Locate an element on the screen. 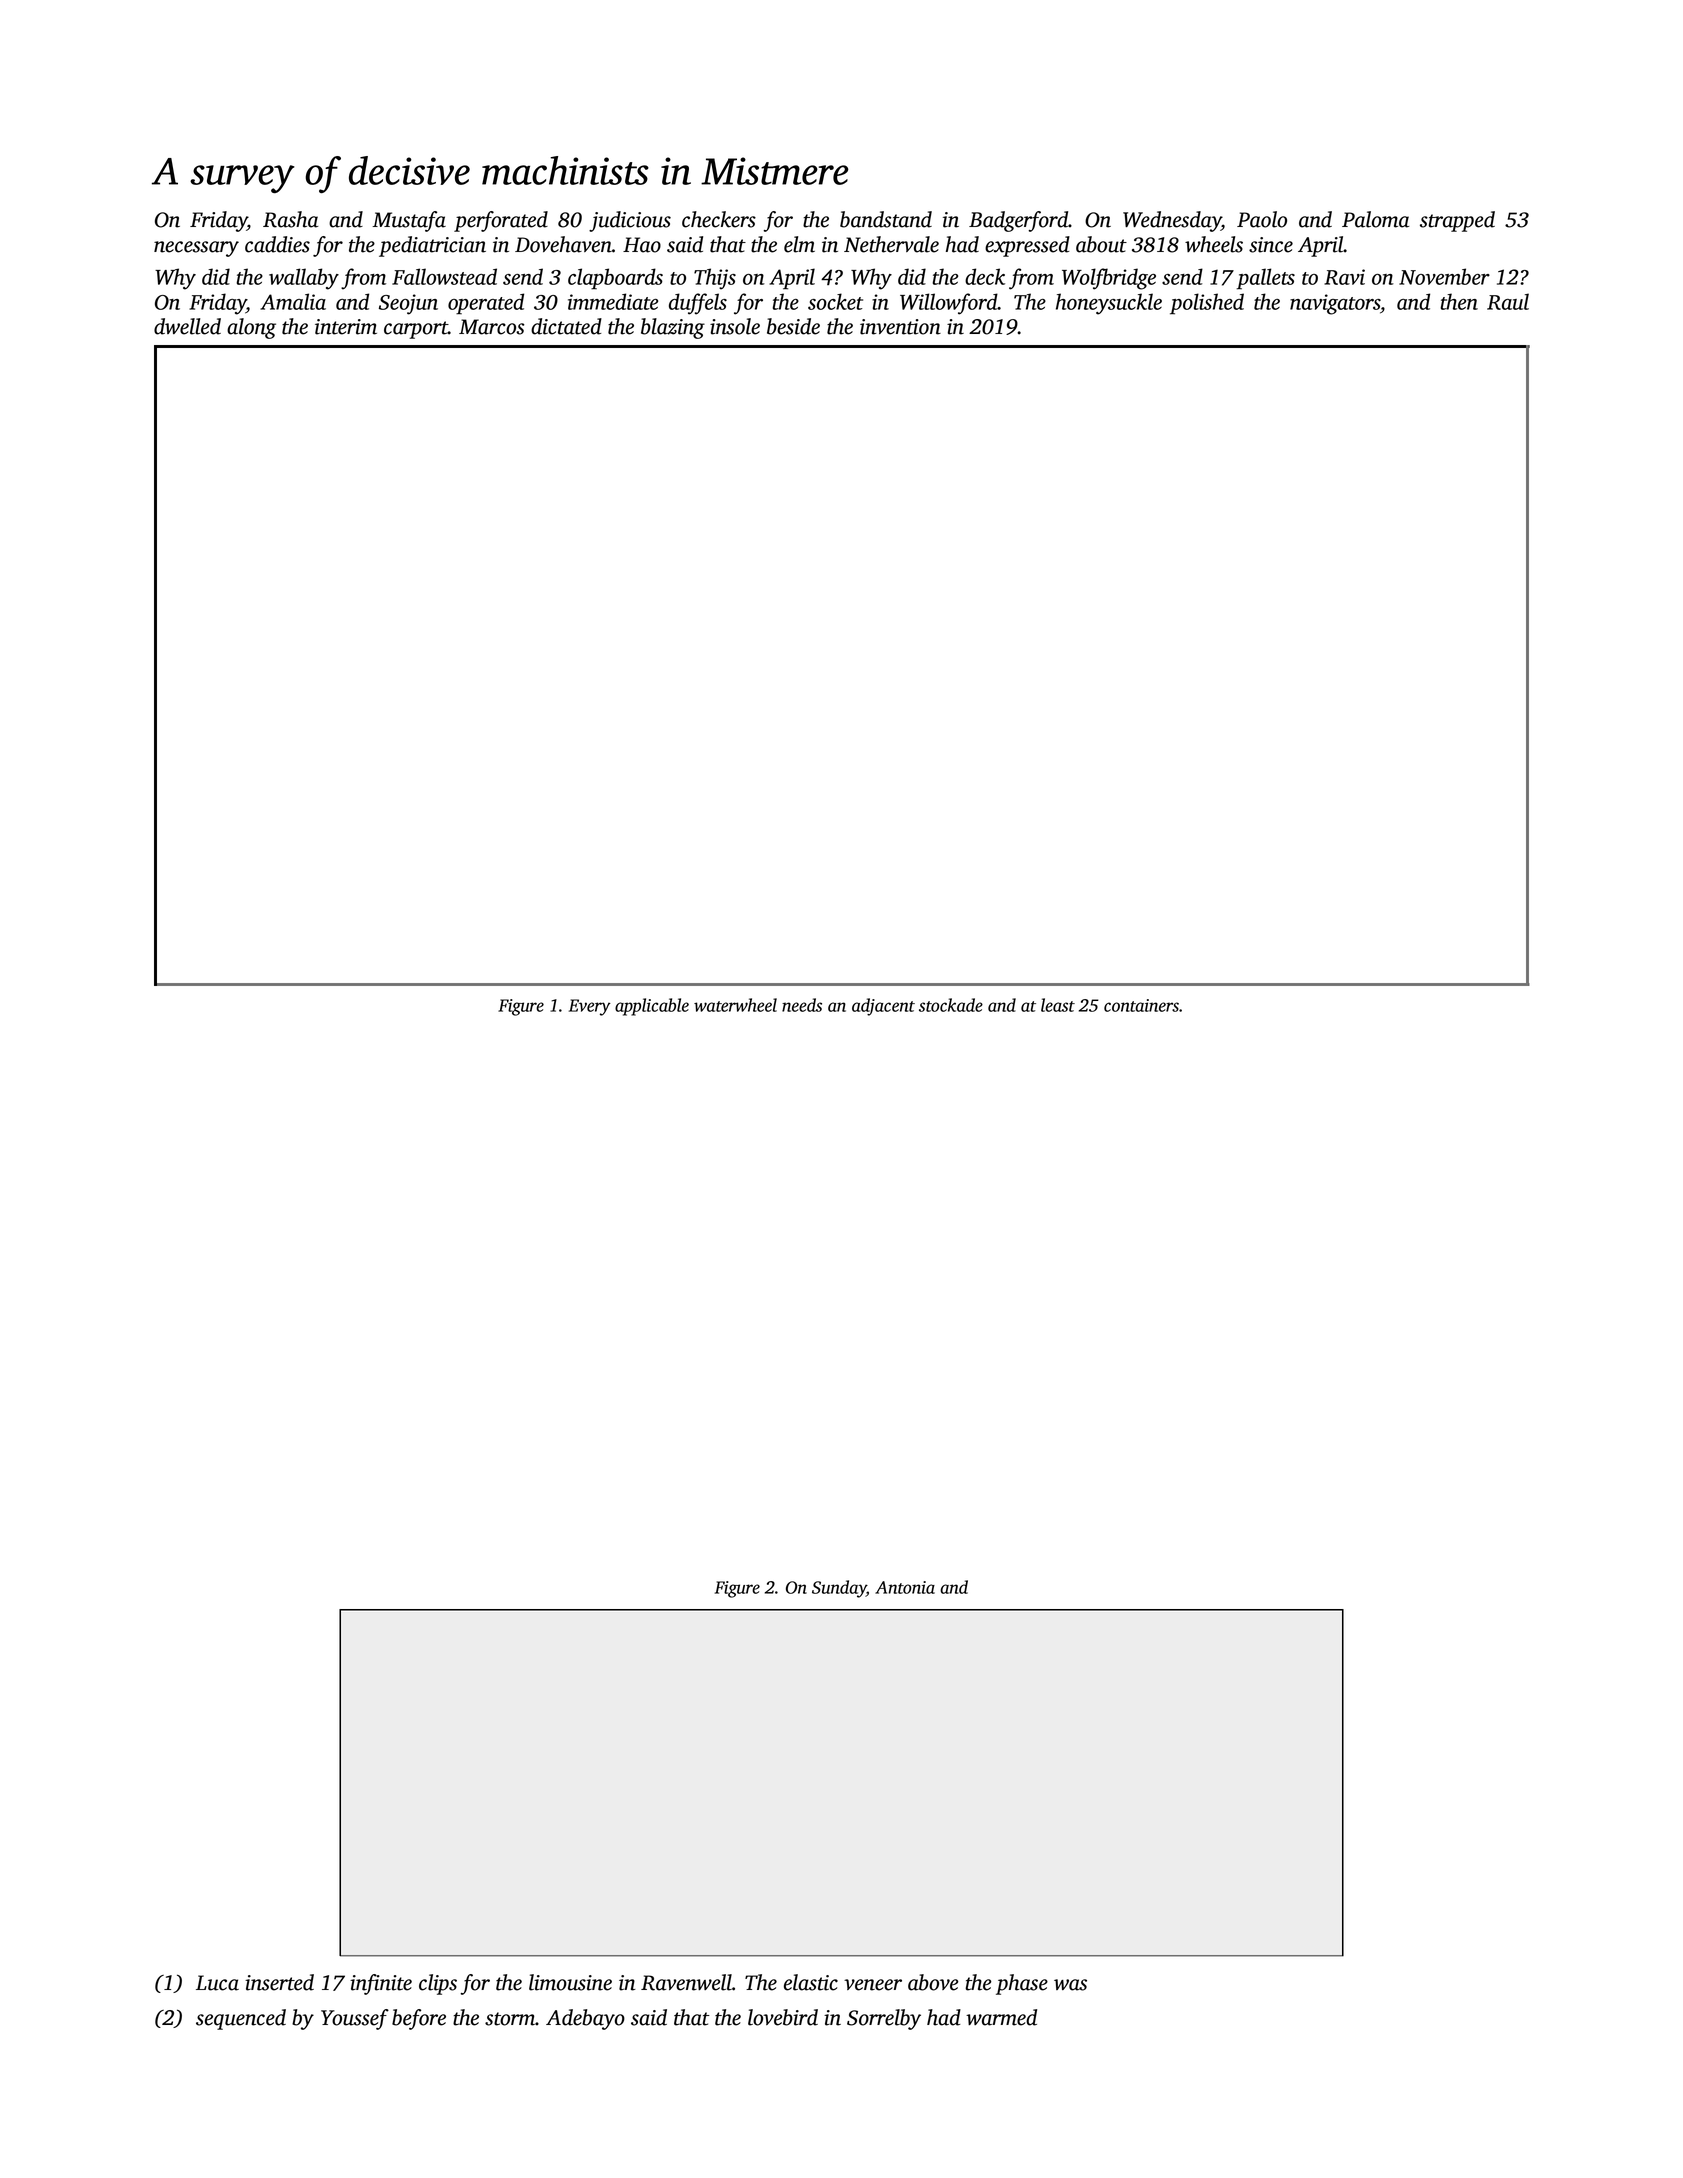  before is located at coordinates (419, 2019).
